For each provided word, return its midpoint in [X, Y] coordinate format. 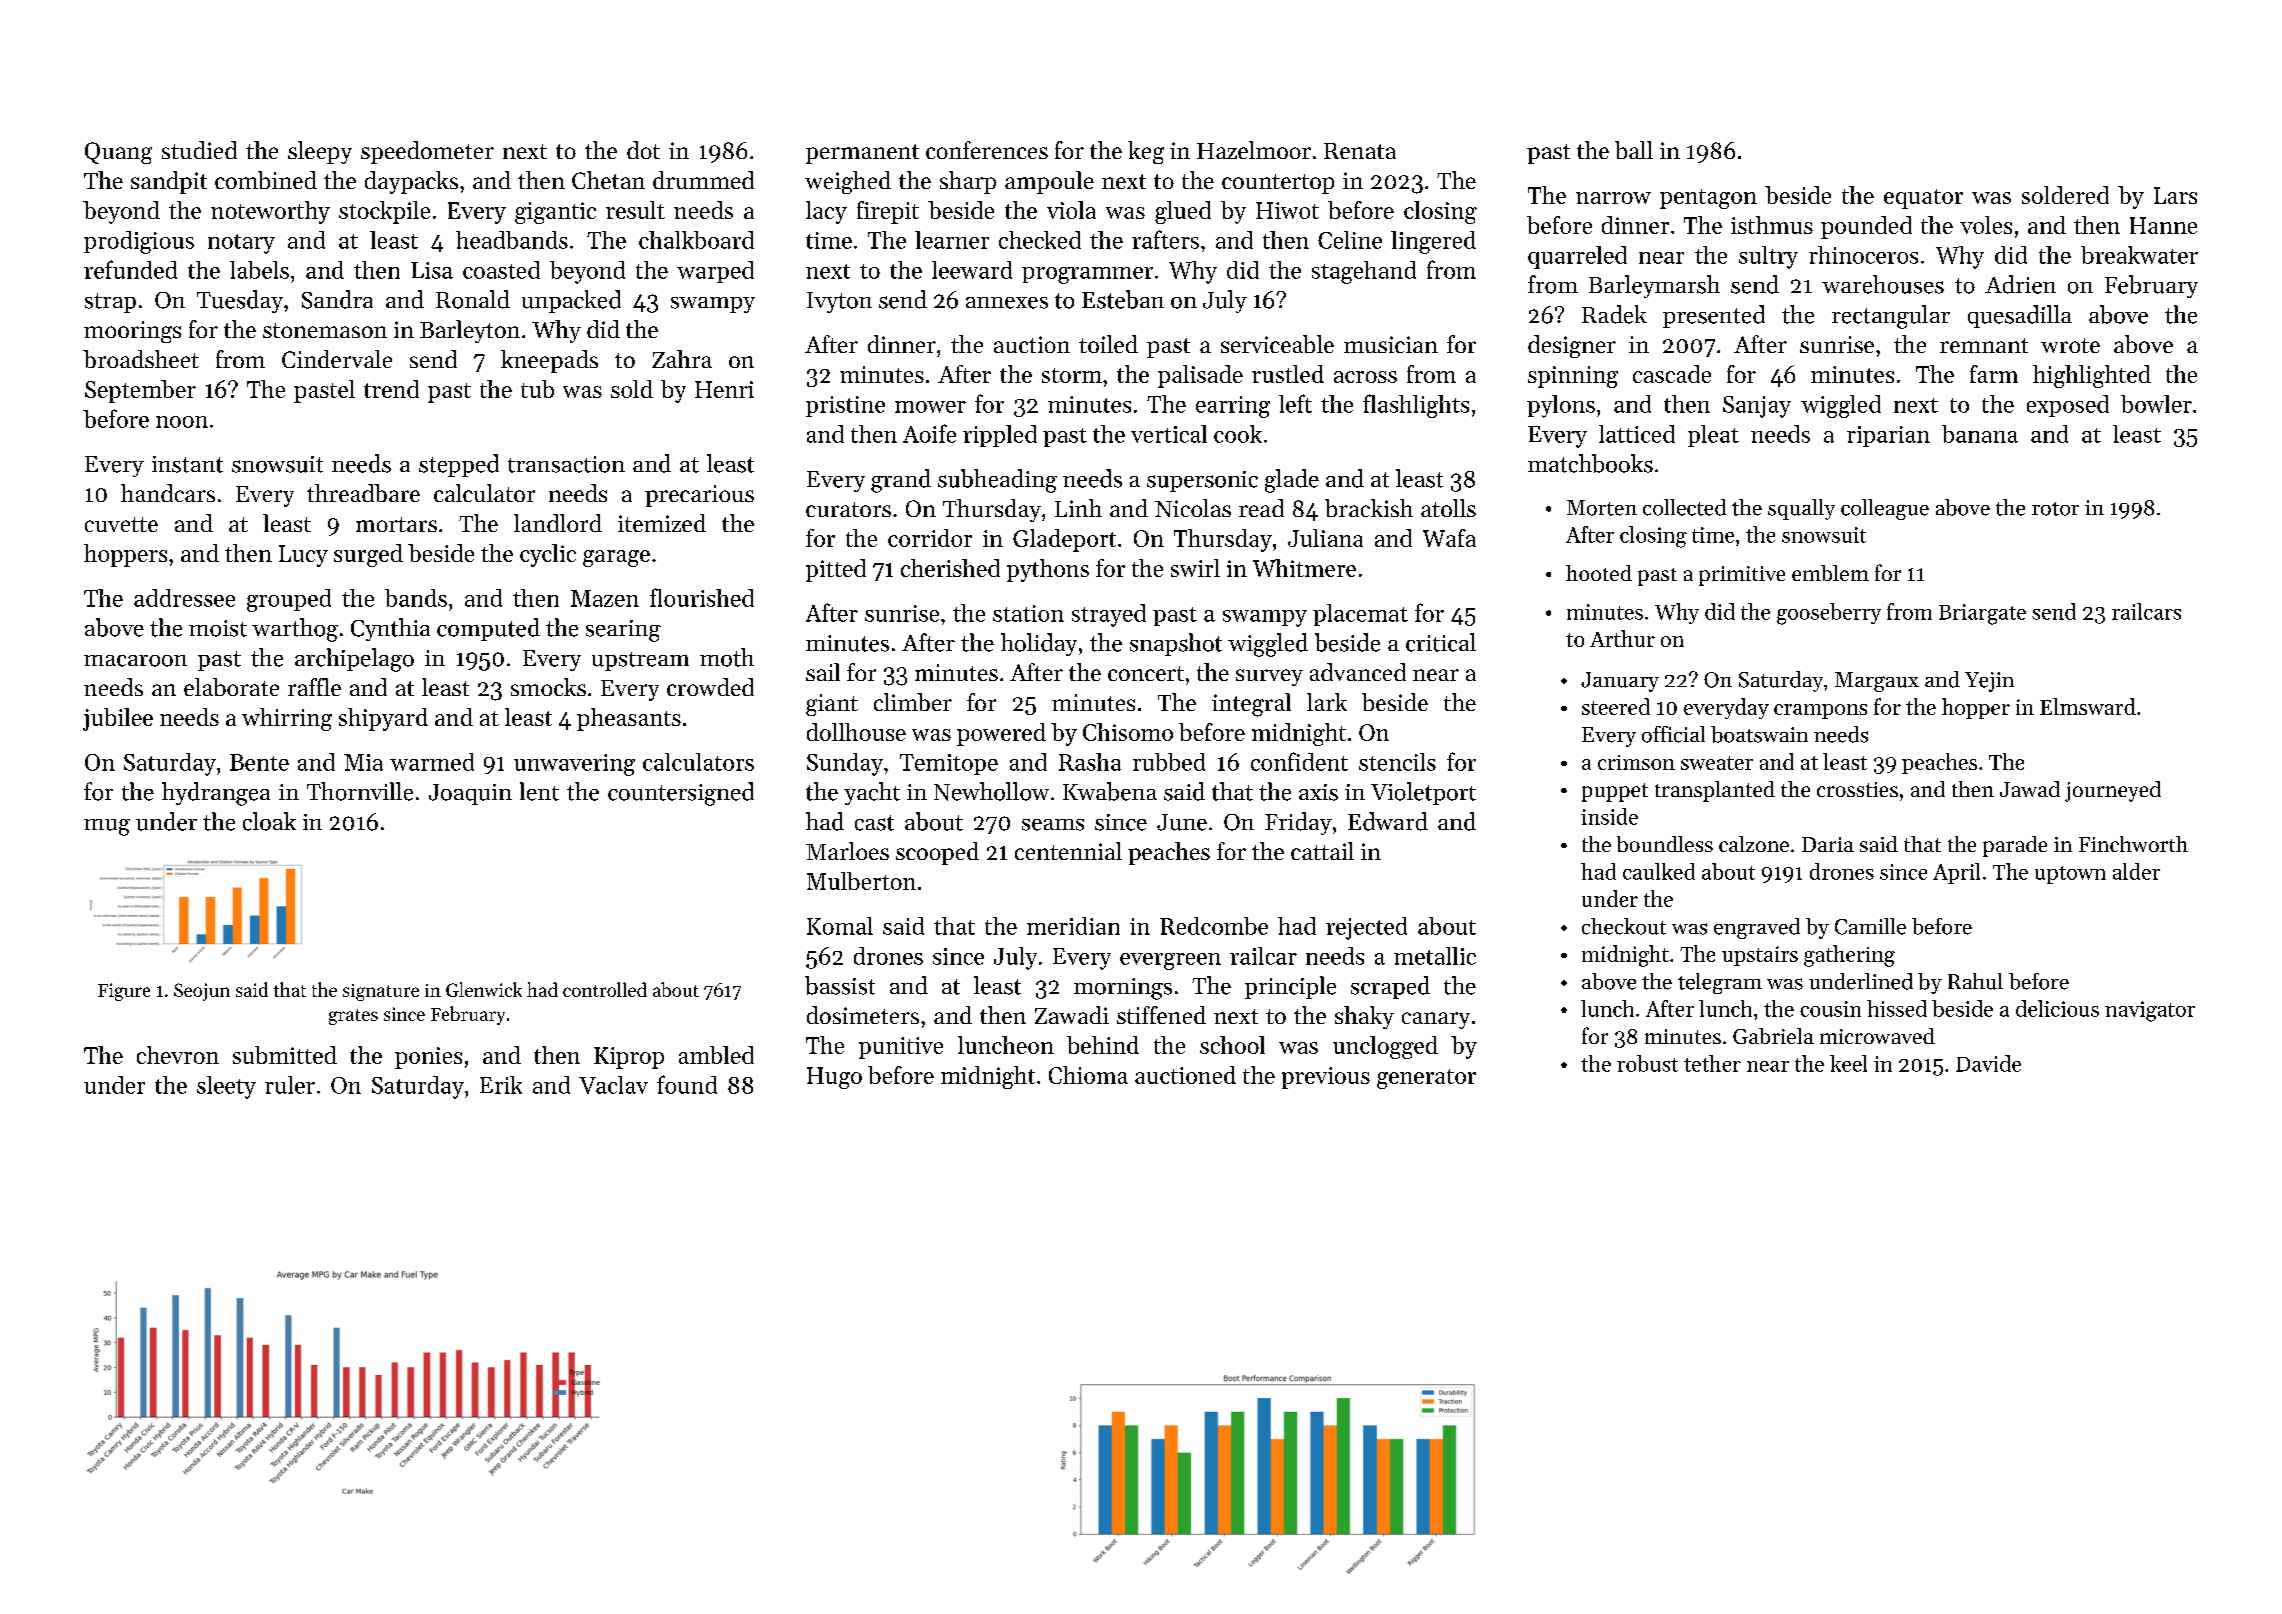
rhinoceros [1863, 255]
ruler [290, 1085]
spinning [1573, 377]
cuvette [121, 524]
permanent [862, 154]
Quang [118, 153]
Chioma [1088, 1075]
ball [1634, 150]
